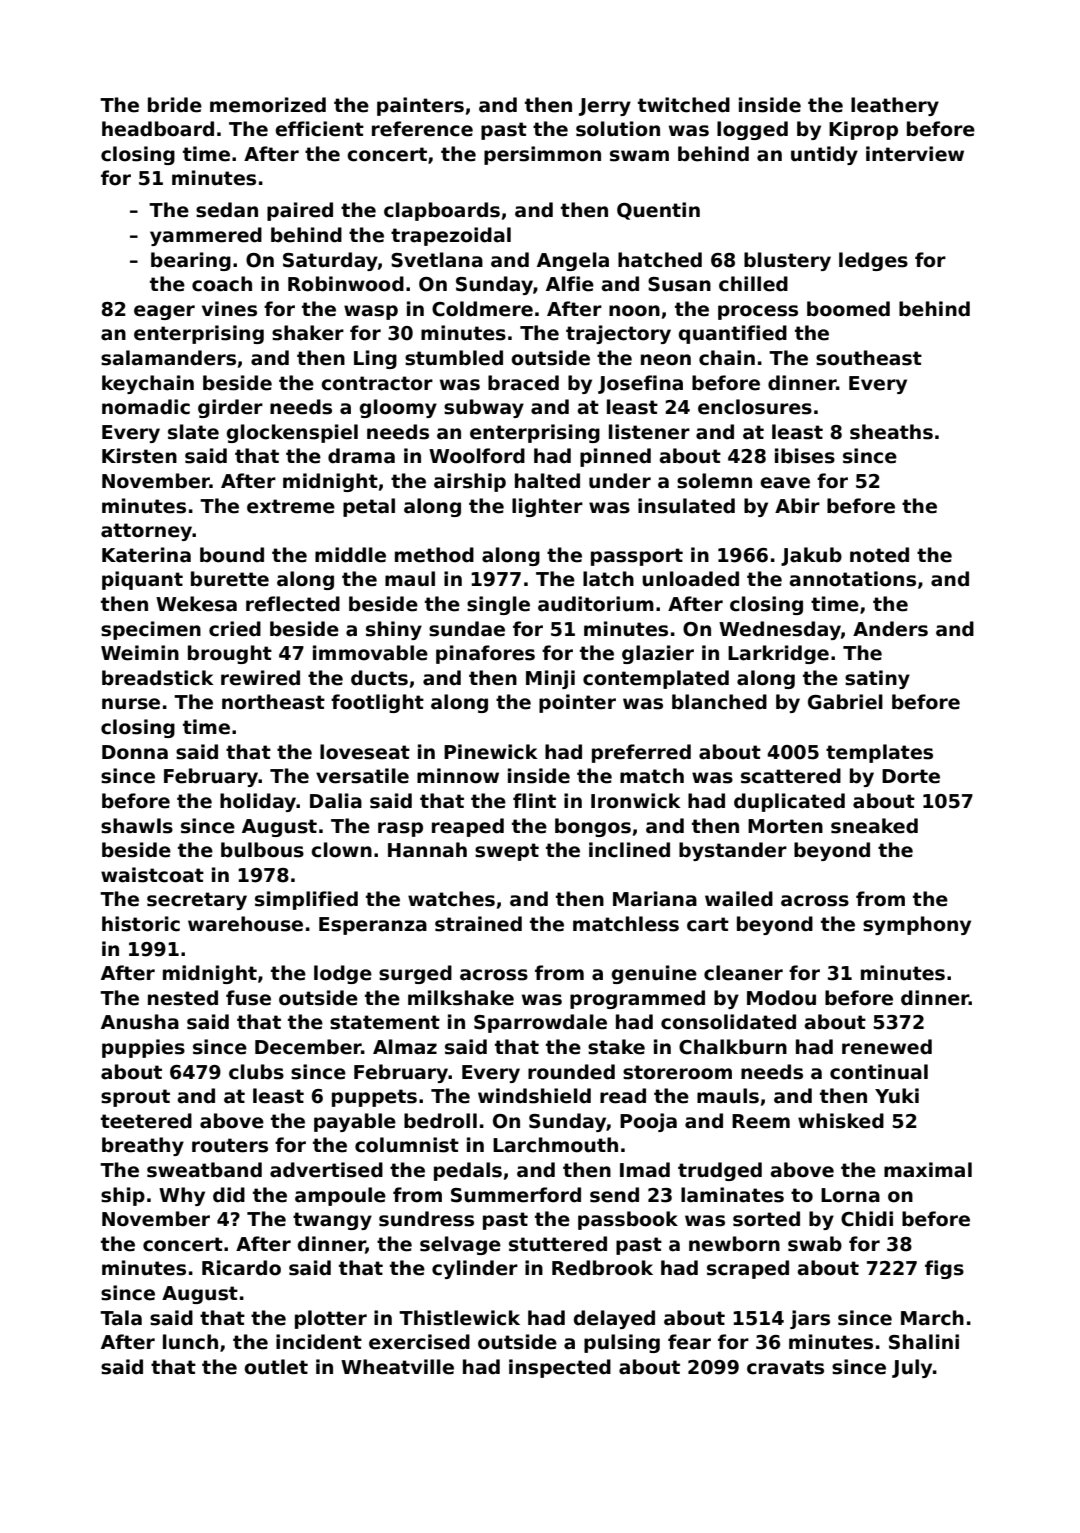 This screenshot has width=1080, height=1533. Describe the element at coordinates (427, 850) in the screenshot. I see `Hannah` at that location.
